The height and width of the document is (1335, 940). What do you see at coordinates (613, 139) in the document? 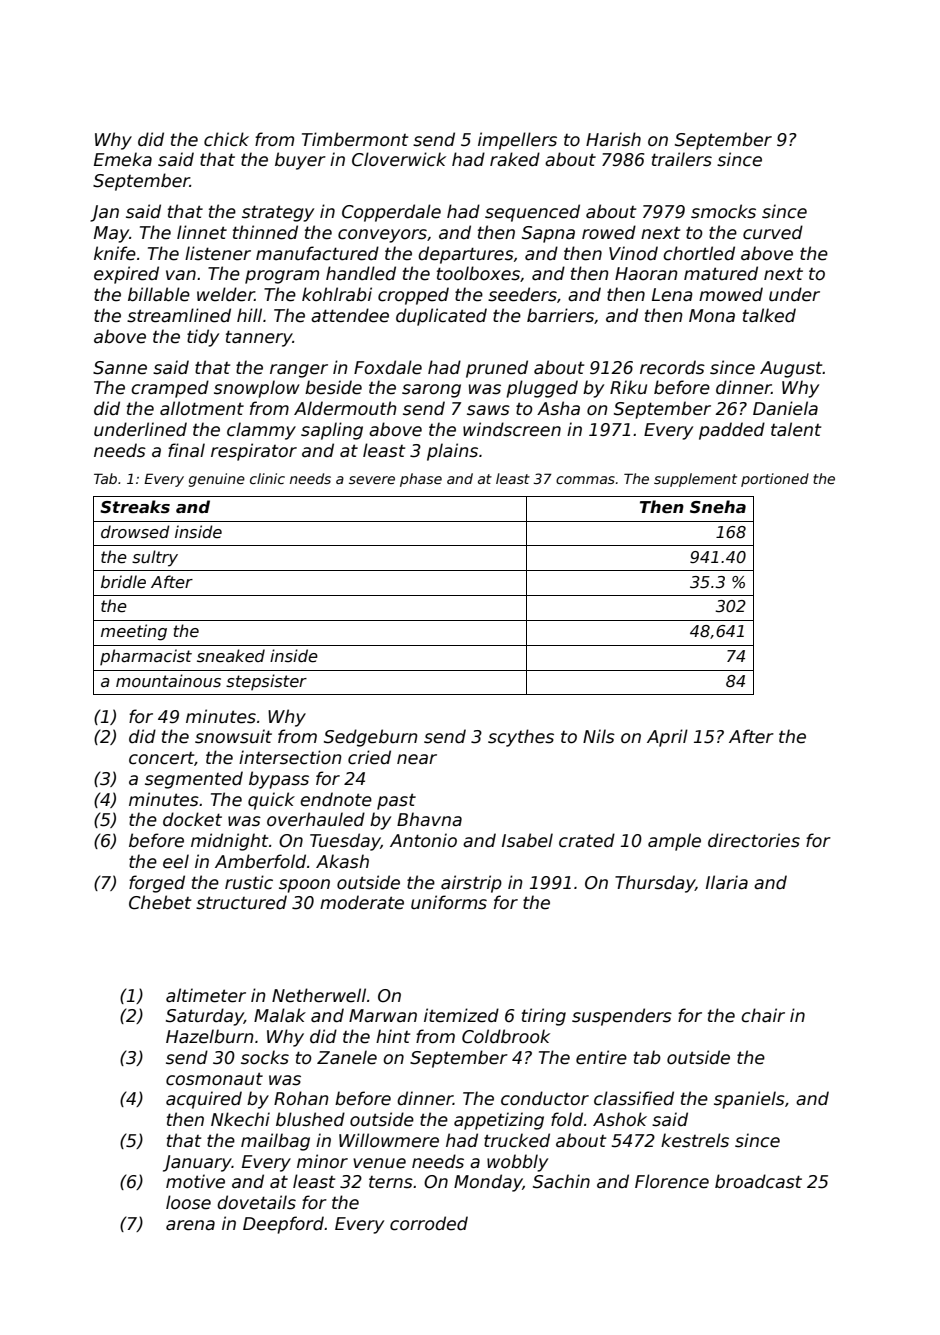
I see `Harish` at bounding box center [613, 139].
